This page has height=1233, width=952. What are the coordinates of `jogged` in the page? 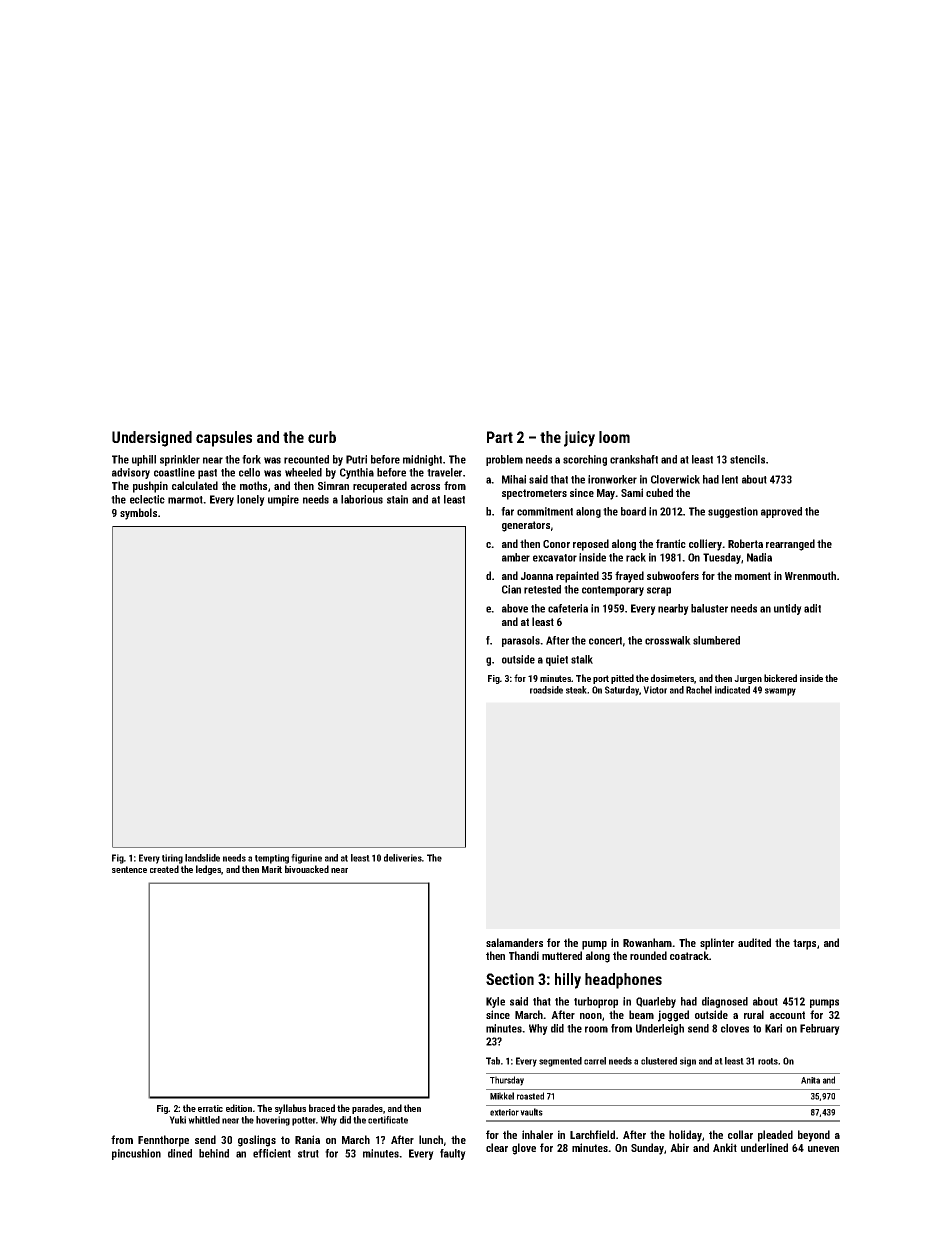 It's located at (673, 1016).
